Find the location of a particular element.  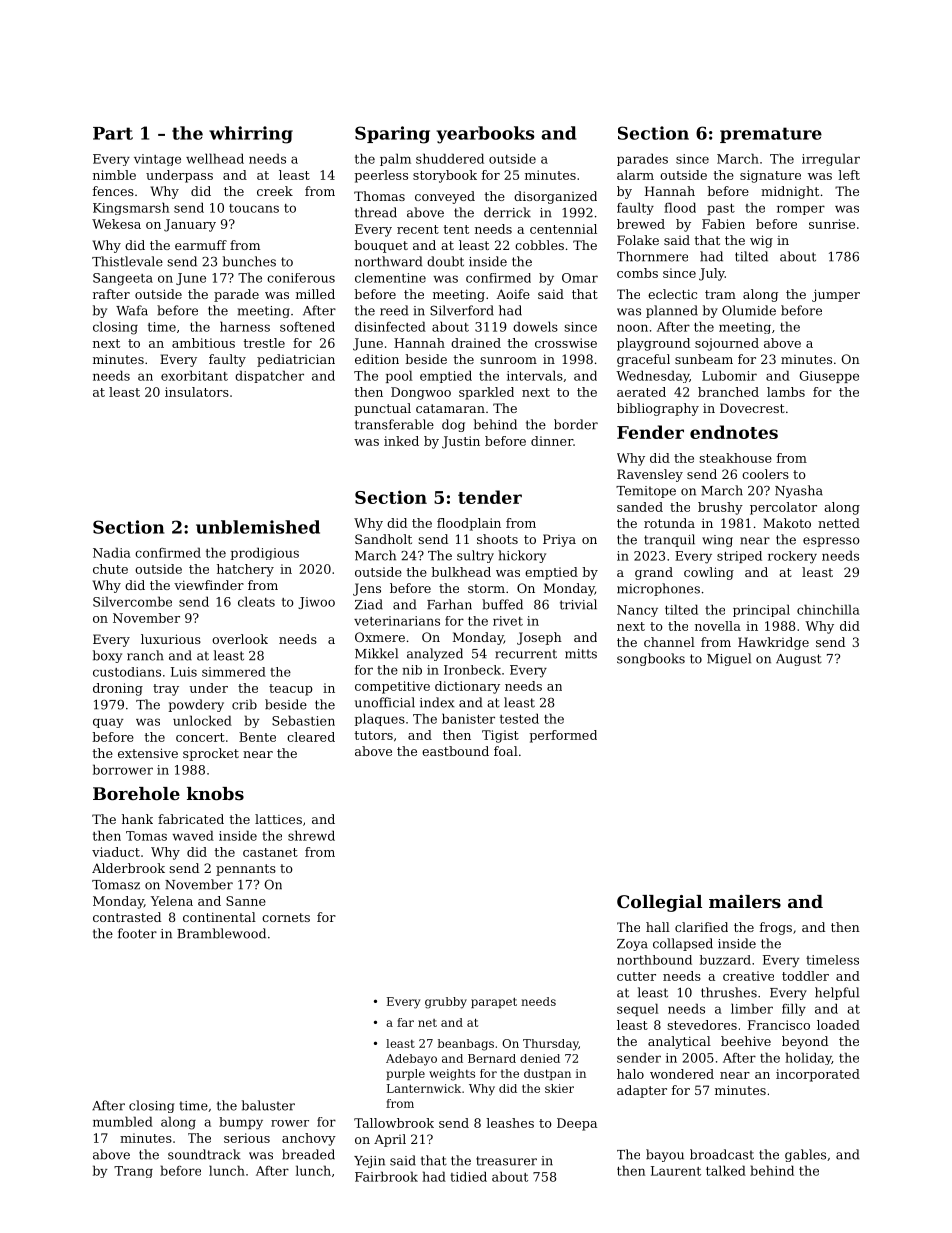

Part is located at coordinates (113, 133).
